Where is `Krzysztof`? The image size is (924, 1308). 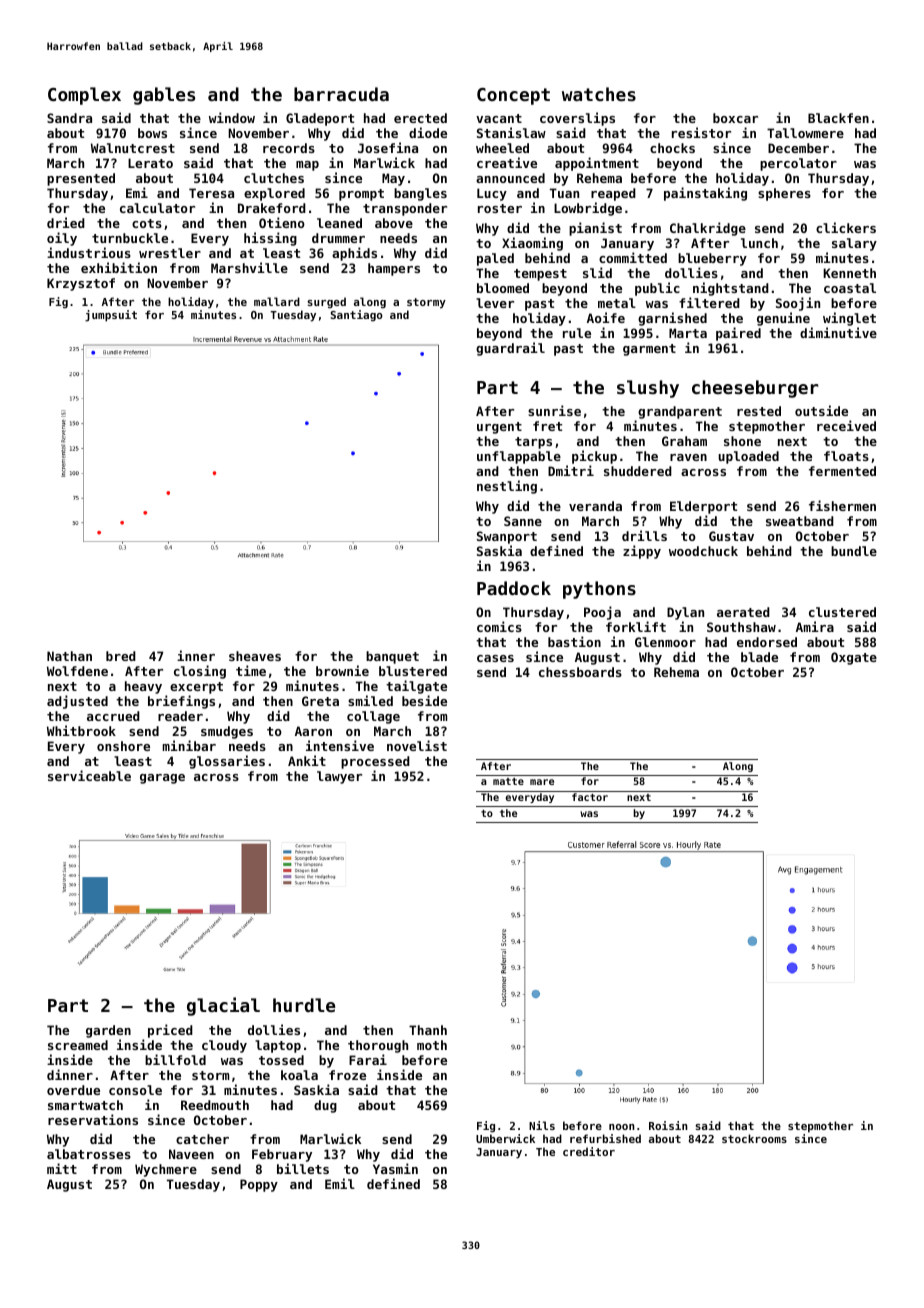
Krzysztof is located at coordinates (81, 284).
